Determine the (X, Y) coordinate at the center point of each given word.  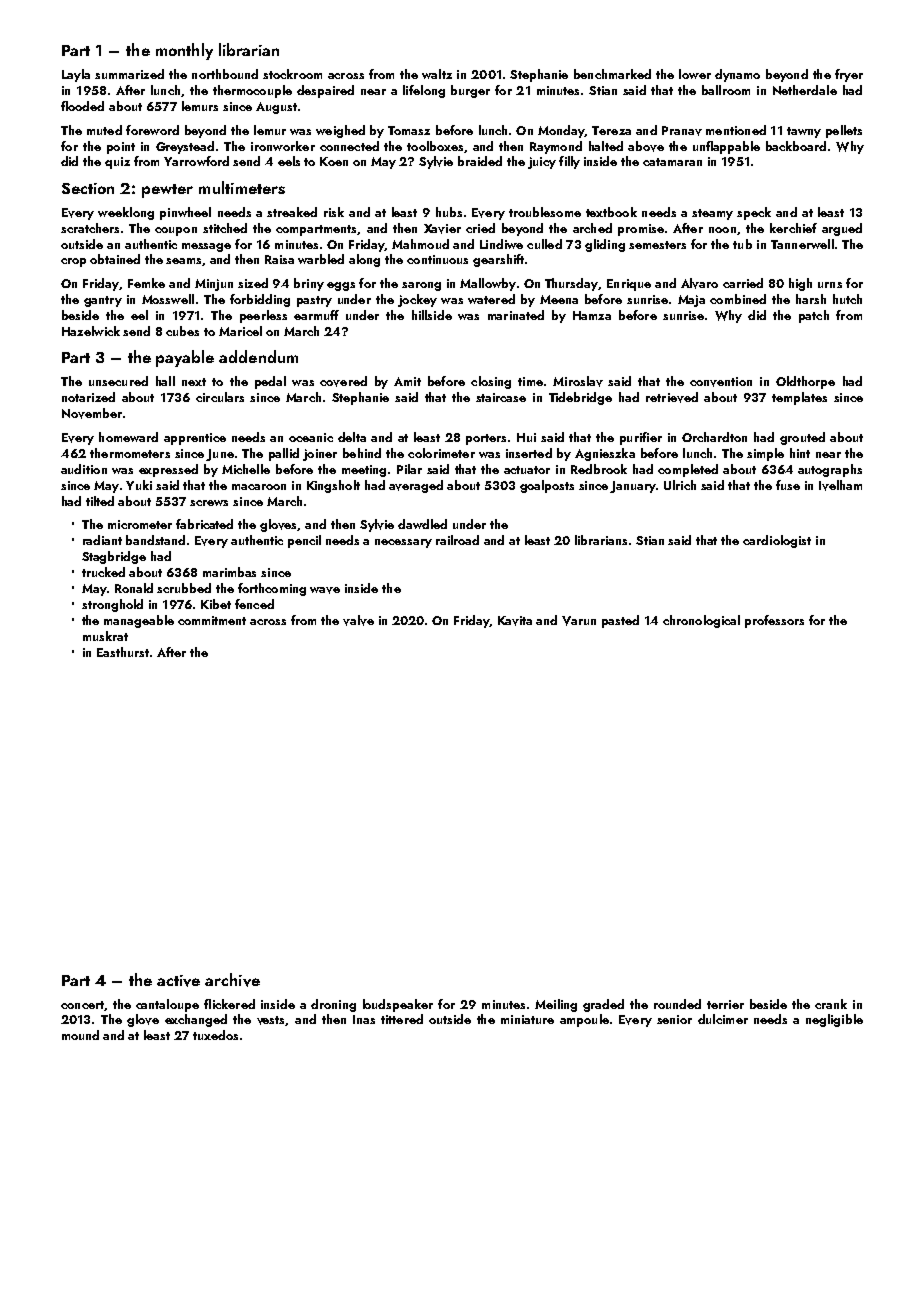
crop (73, 262)
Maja (691, 301)
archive (232, 980)
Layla (76, 75)
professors (774, 621)
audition (84, 469)
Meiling (556, 1005)
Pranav (682, 131)
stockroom (292, 74)
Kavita (515, 621)
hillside (432, 315)
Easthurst (123, 652)
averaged (416, 486)
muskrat (105, 636)
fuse (788, 485)
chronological (701, 621)
